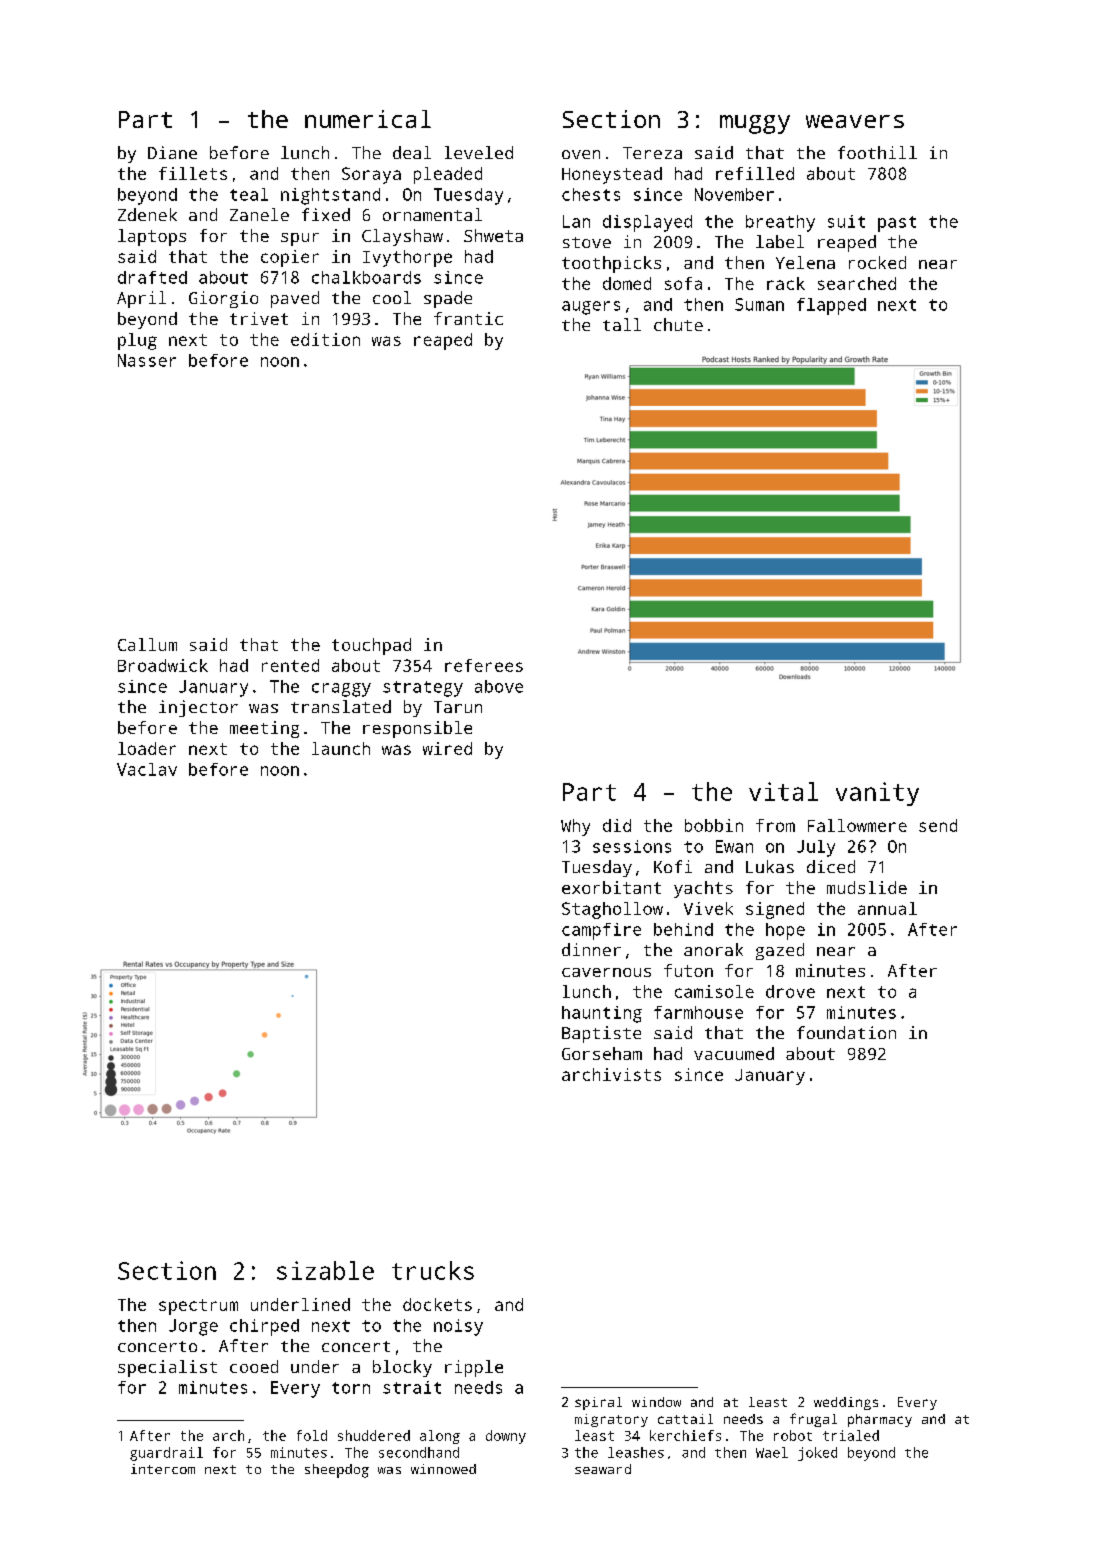 Image resolution: width=1094 pixels, height=1554 pixels. What do you see at coordinates (479, 152) in the page?
I see `leveled` at bounding box center [479, 152].
